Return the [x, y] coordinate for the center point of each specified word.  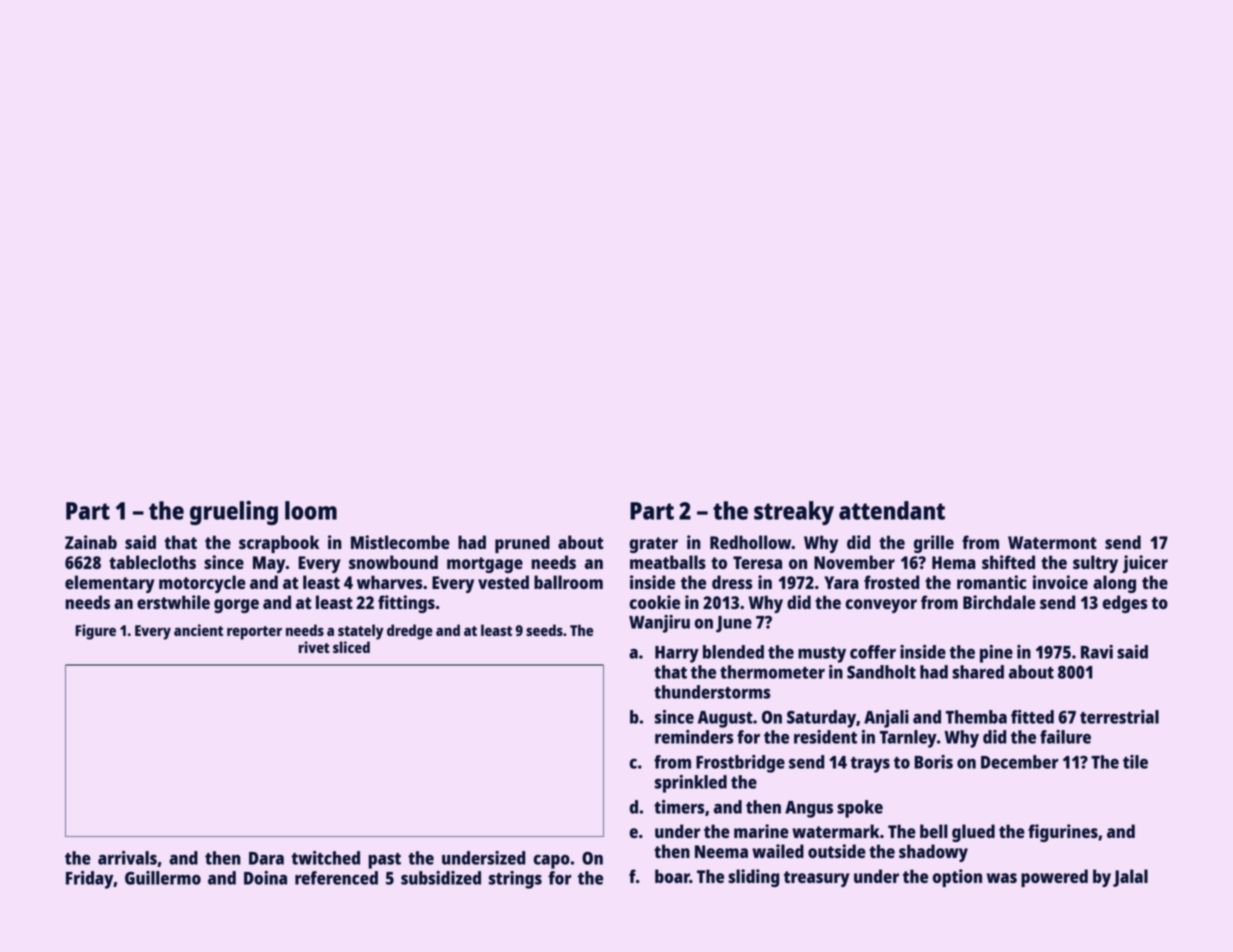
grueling [234, 512]
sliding [753, 878]
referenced [336, 878]
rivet [314, 647]
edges [1125, 604]
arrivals [127, 858]
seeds [544, 630]
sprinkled [691, 784]
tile [1135, 762]
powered [1054, 878]
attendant [892, 510]
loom [311, 510]
